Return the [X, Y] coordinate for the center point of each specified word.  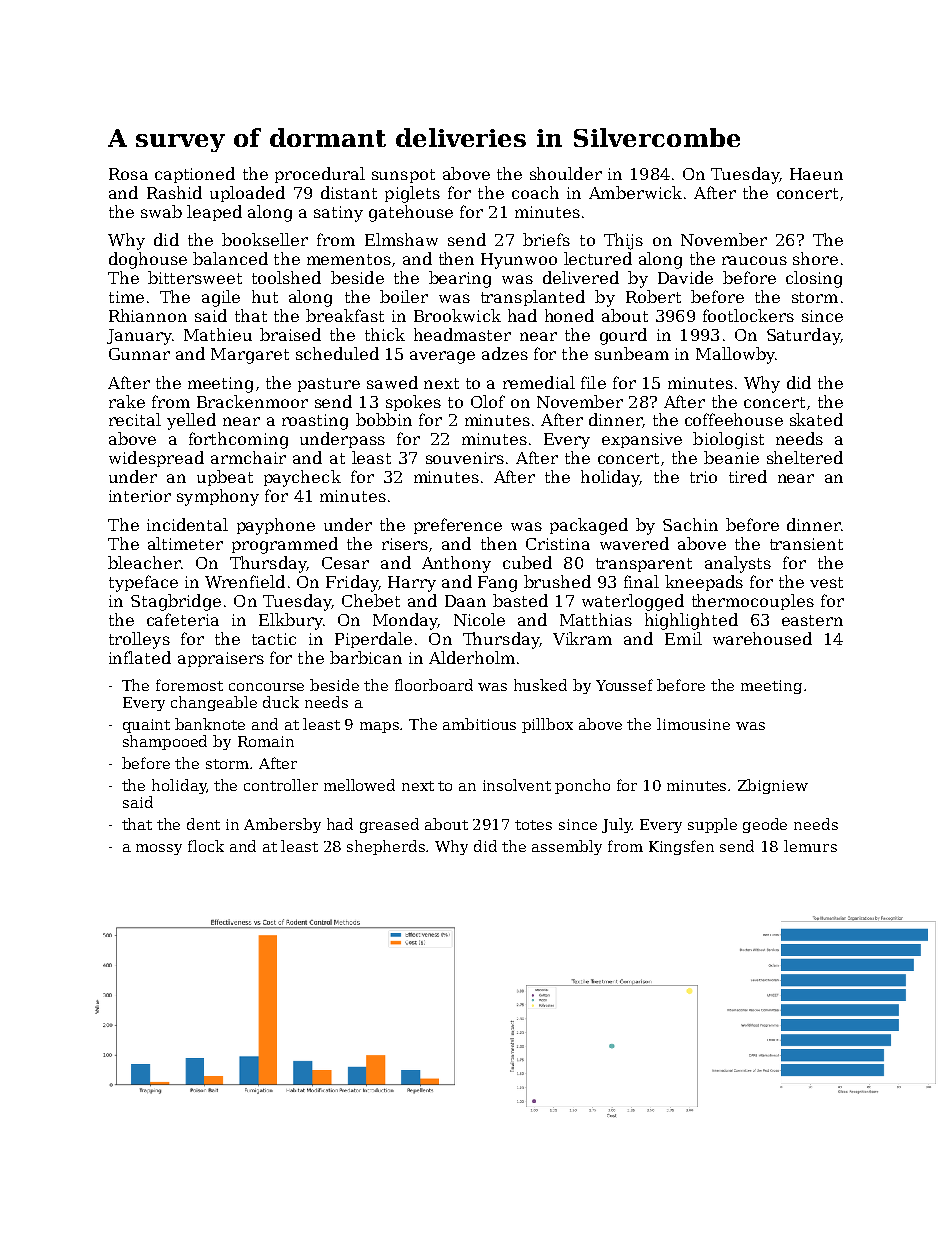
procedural [320, 175]
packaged [589, 526]
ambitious [479, 724]
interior [140, 496]
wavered [634, 543]
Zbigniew [773, 786]
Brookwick [457, 315]
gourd [623, 336]
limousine [693, 724]
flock [206, 846]
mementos [349, 259]
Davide [685, 277]
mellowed [359, 785]
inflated [140, 657]
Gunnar [139, 354]
